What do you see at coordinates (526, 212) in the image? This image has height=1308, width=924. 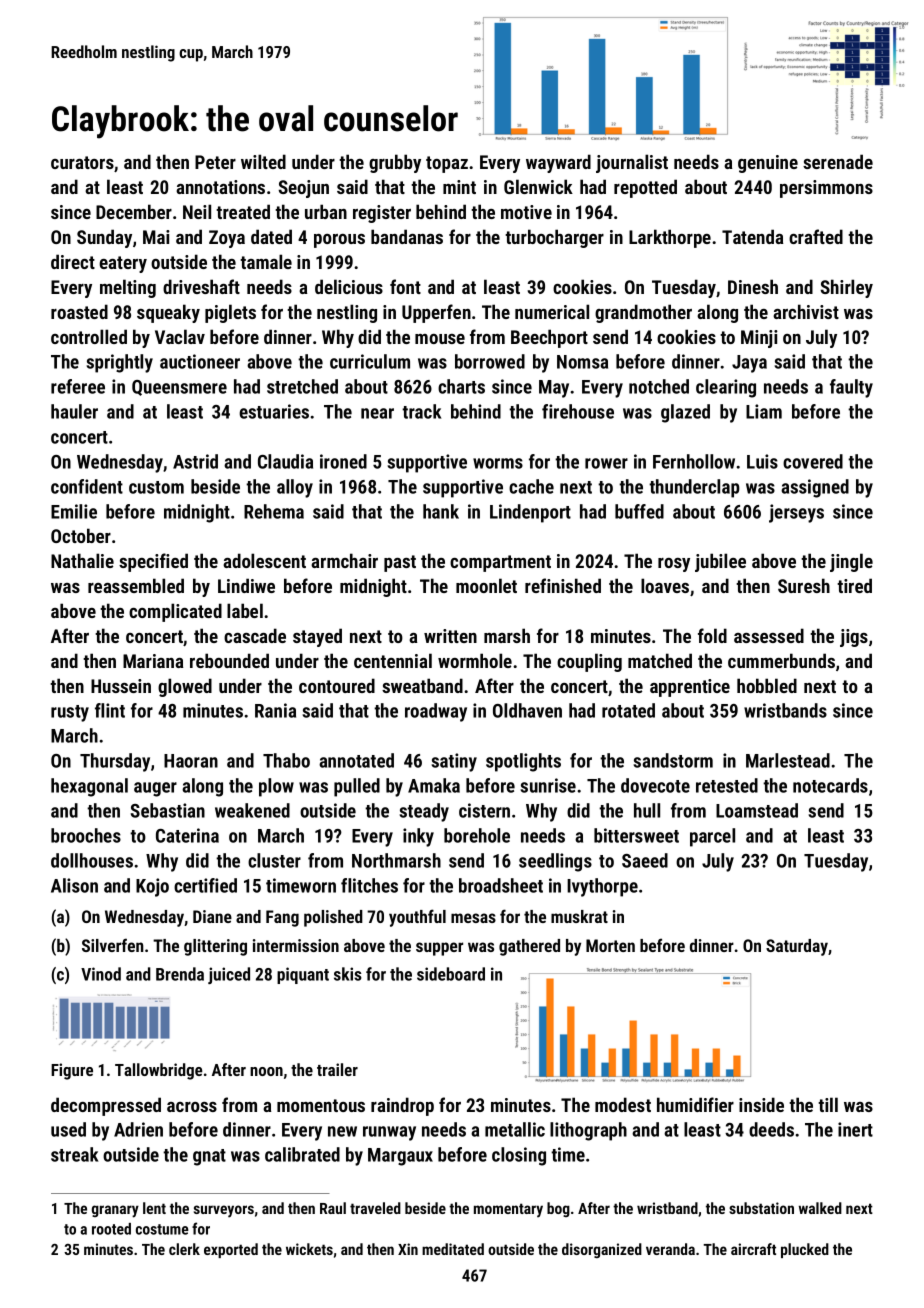 I see `motive` at bounding box center [526, 212].
